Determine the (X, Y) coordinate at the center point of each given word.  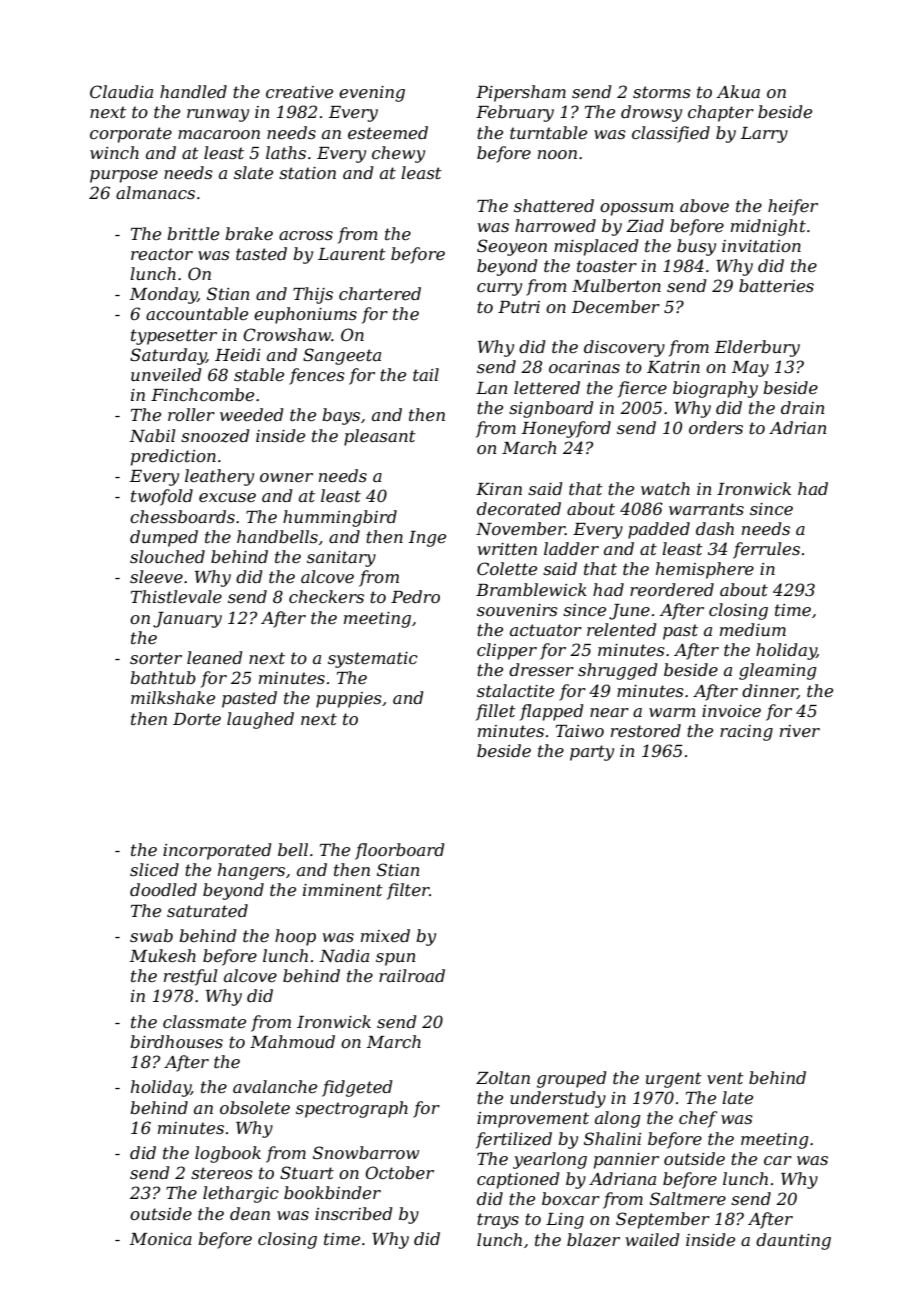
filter (408, 891)
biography (715, 389)
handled (193, 91)
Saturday (168, 356)
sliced (154, 869)
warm (672, 712)
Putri (519, 307)
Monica (161, 1239)
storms (662, 92)
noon (557, 154)
